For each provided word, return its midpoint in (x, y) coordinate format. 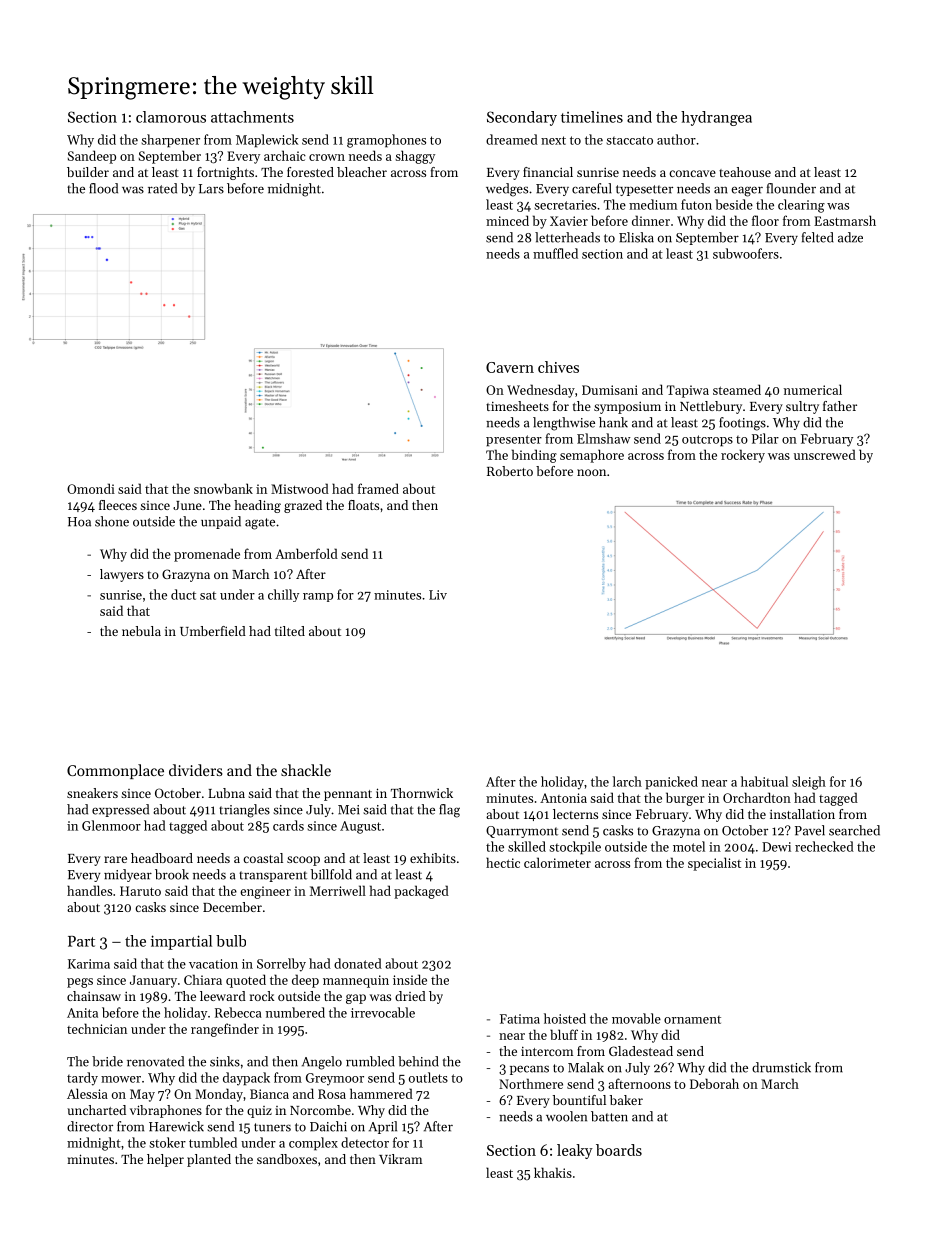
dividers (196, 770)
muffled (555, 253)
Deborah (714, 1083)
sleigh (809, 783)
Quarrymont (522, 832)
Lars (211, 189)
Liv (438, 595)
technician (97, 1028)
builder (88, 172)
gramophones (386, 141)
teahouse (745, 172)
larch (627, 781)
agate (260, 524)
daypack (246, 1079)
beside (734, 204)
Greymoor (335, 1079)
